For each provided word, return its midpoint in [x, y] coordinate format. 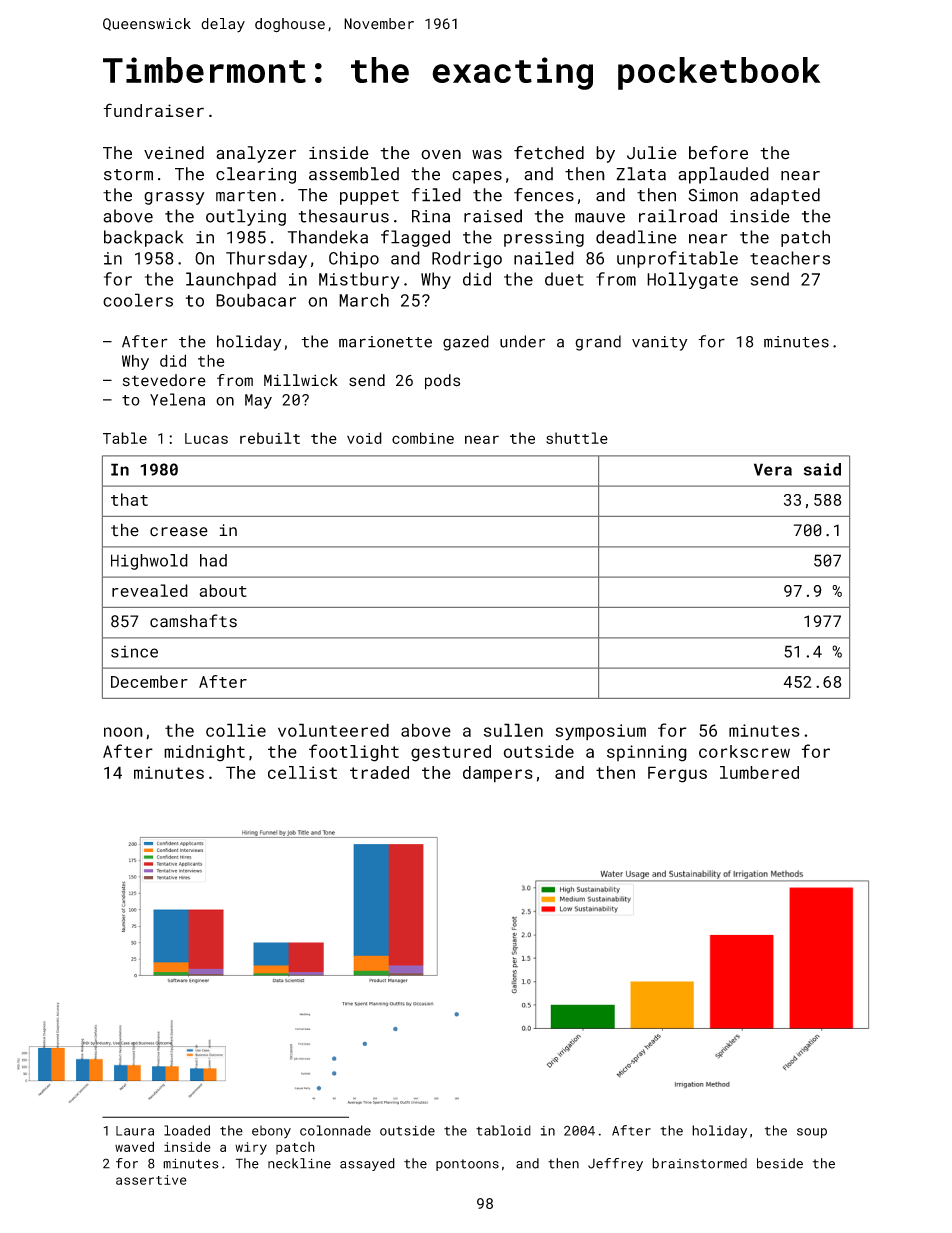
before [718, 153]
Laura [135, 1131]
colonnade [335, 1130]
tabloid [503, 1130]
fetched [549, 153]
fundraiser [153, 110]
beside [780, 1163]
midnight [204, 753]
